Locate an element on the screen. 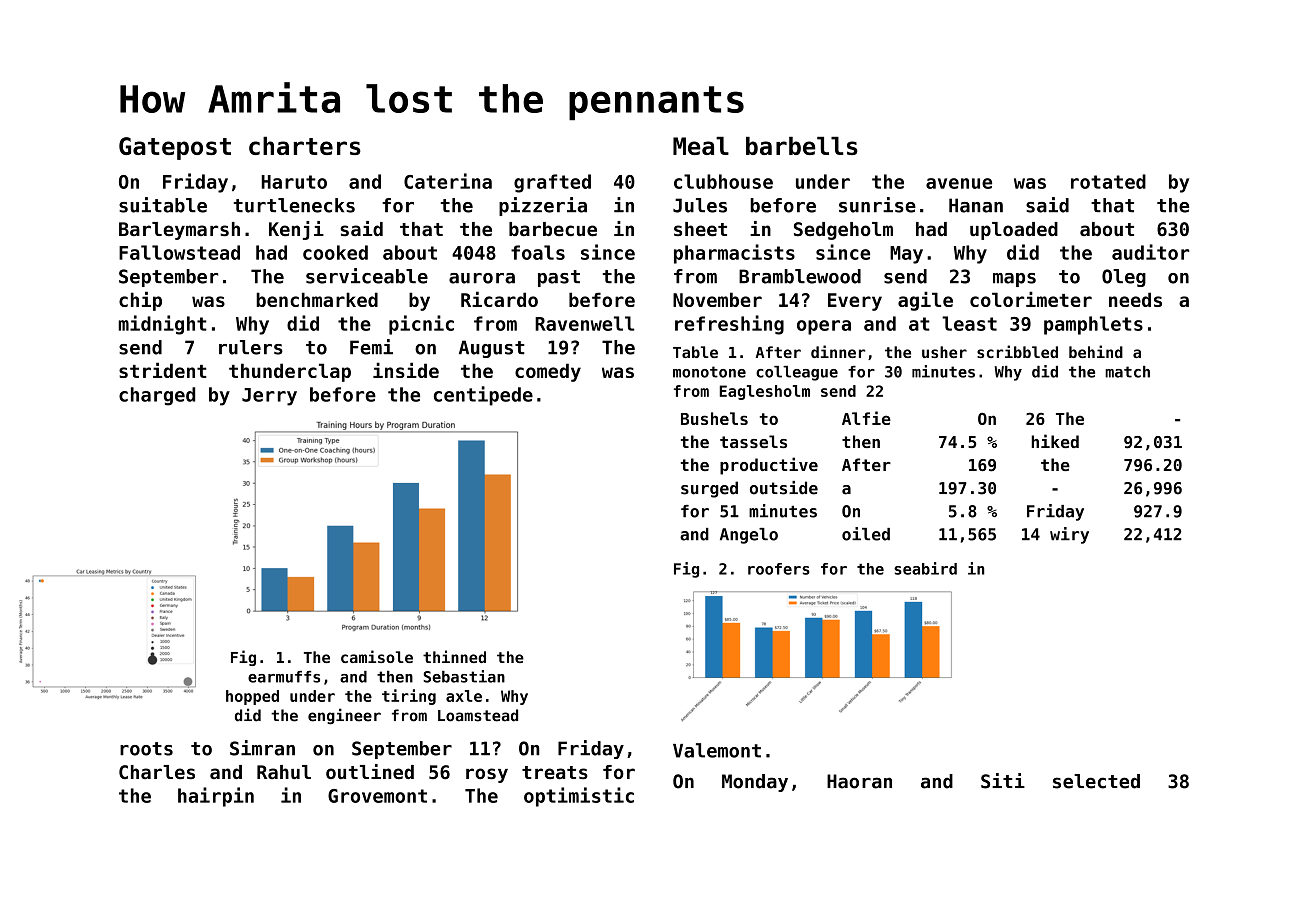  Haruto is located at coordinates (294, 182).
